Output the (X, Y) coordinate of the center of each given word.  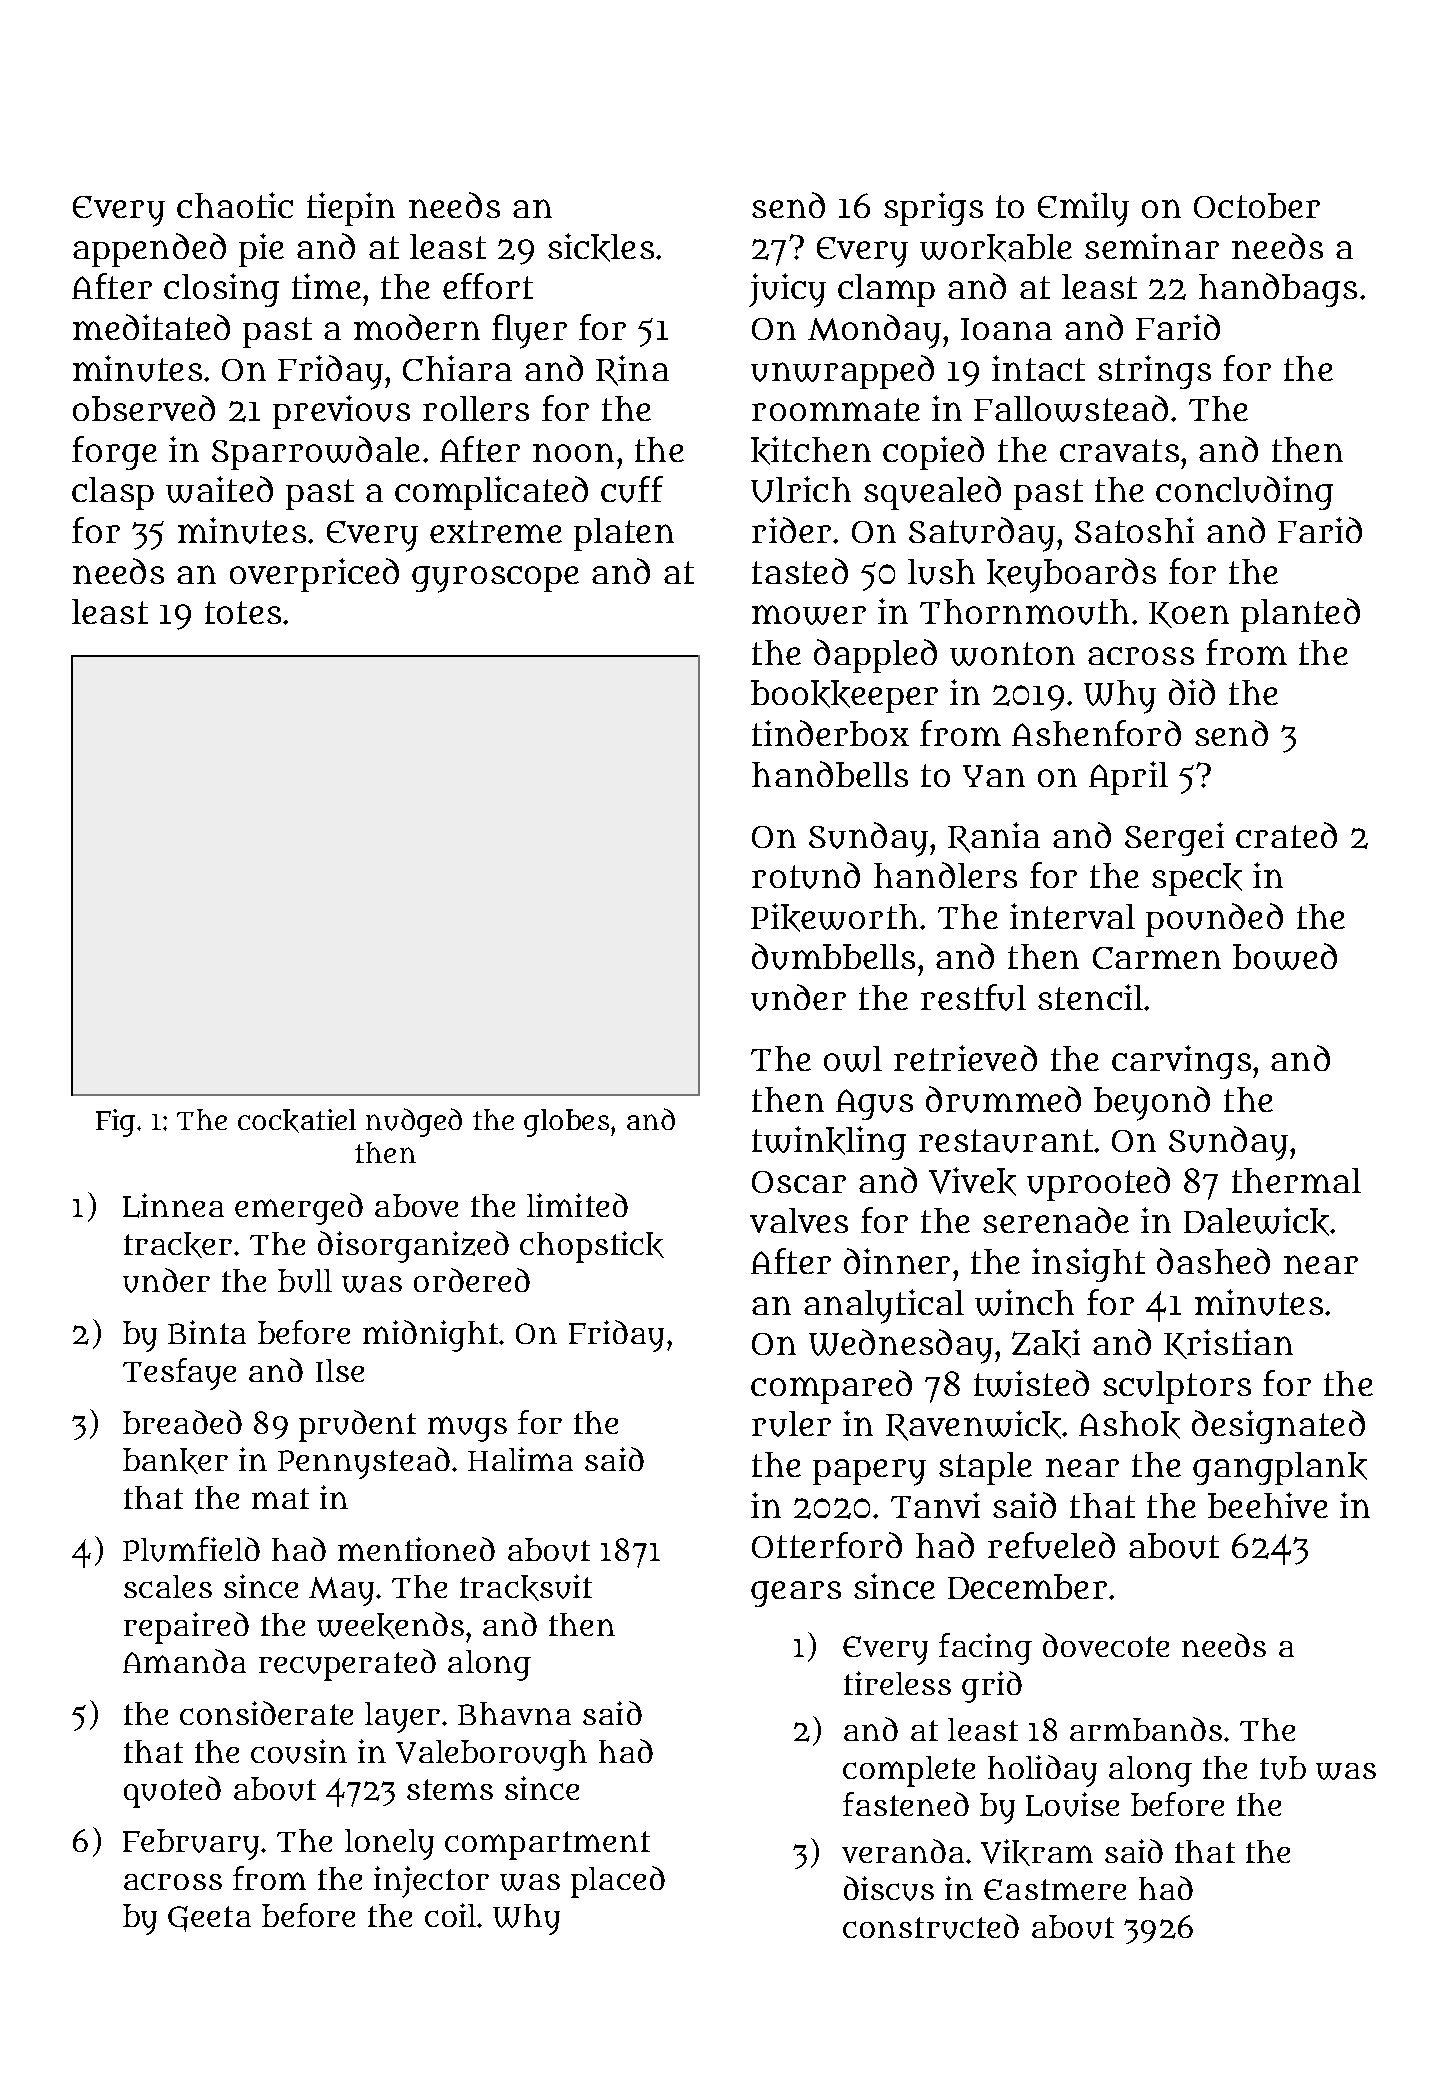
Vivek (972, 1181)
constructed (931, 1926)
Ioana (1006, 329)
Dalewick (1256, 1221)
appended (149, 250)
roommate (836, 409)
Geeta (209, 1919)
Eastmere (1055, 1889)
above (416, 1205)
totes (243, 612)
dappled (875, 656)
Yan (994, 776)
